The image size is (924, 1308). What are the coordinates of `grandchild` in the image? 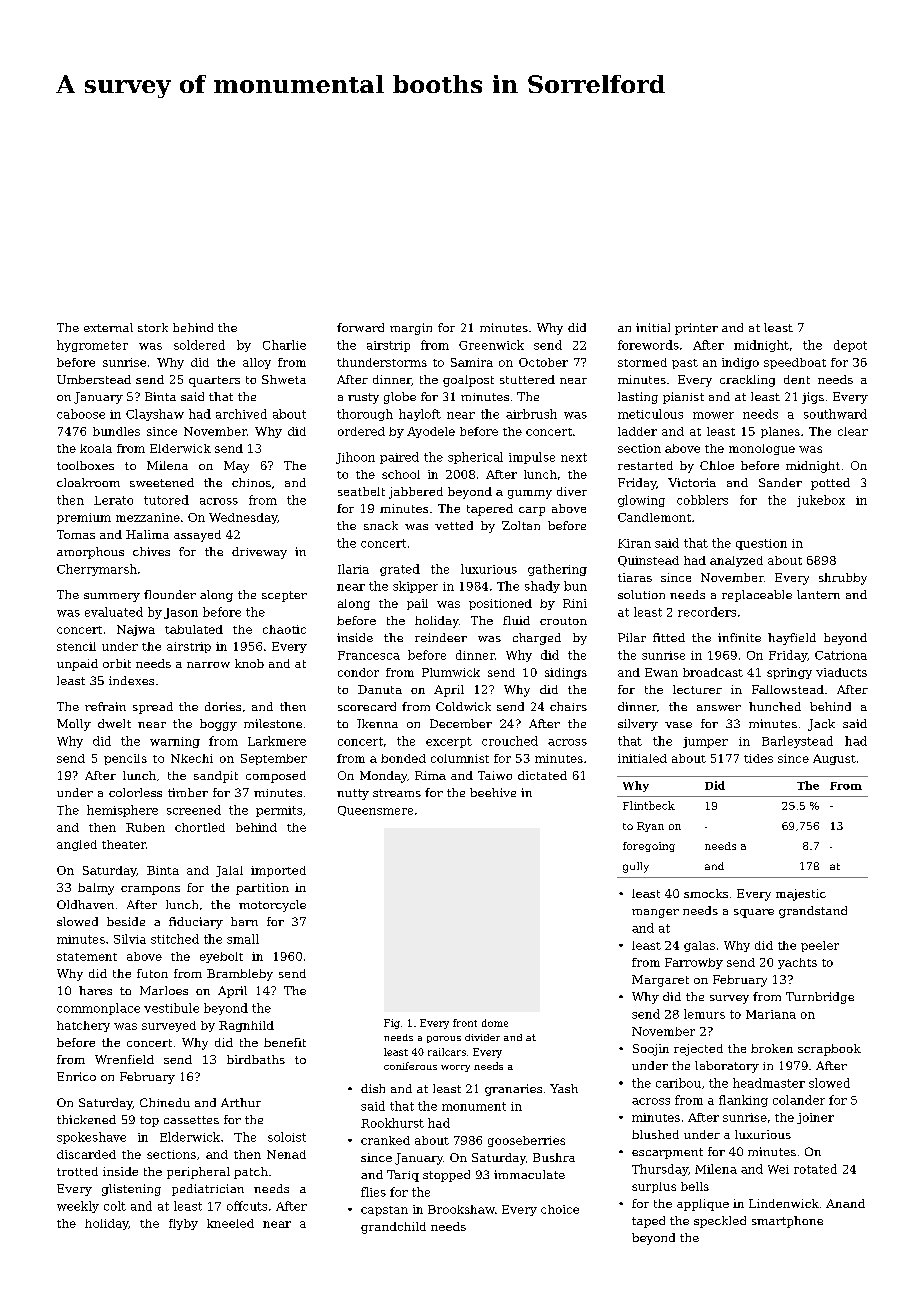 It's located at (393, 1228).
